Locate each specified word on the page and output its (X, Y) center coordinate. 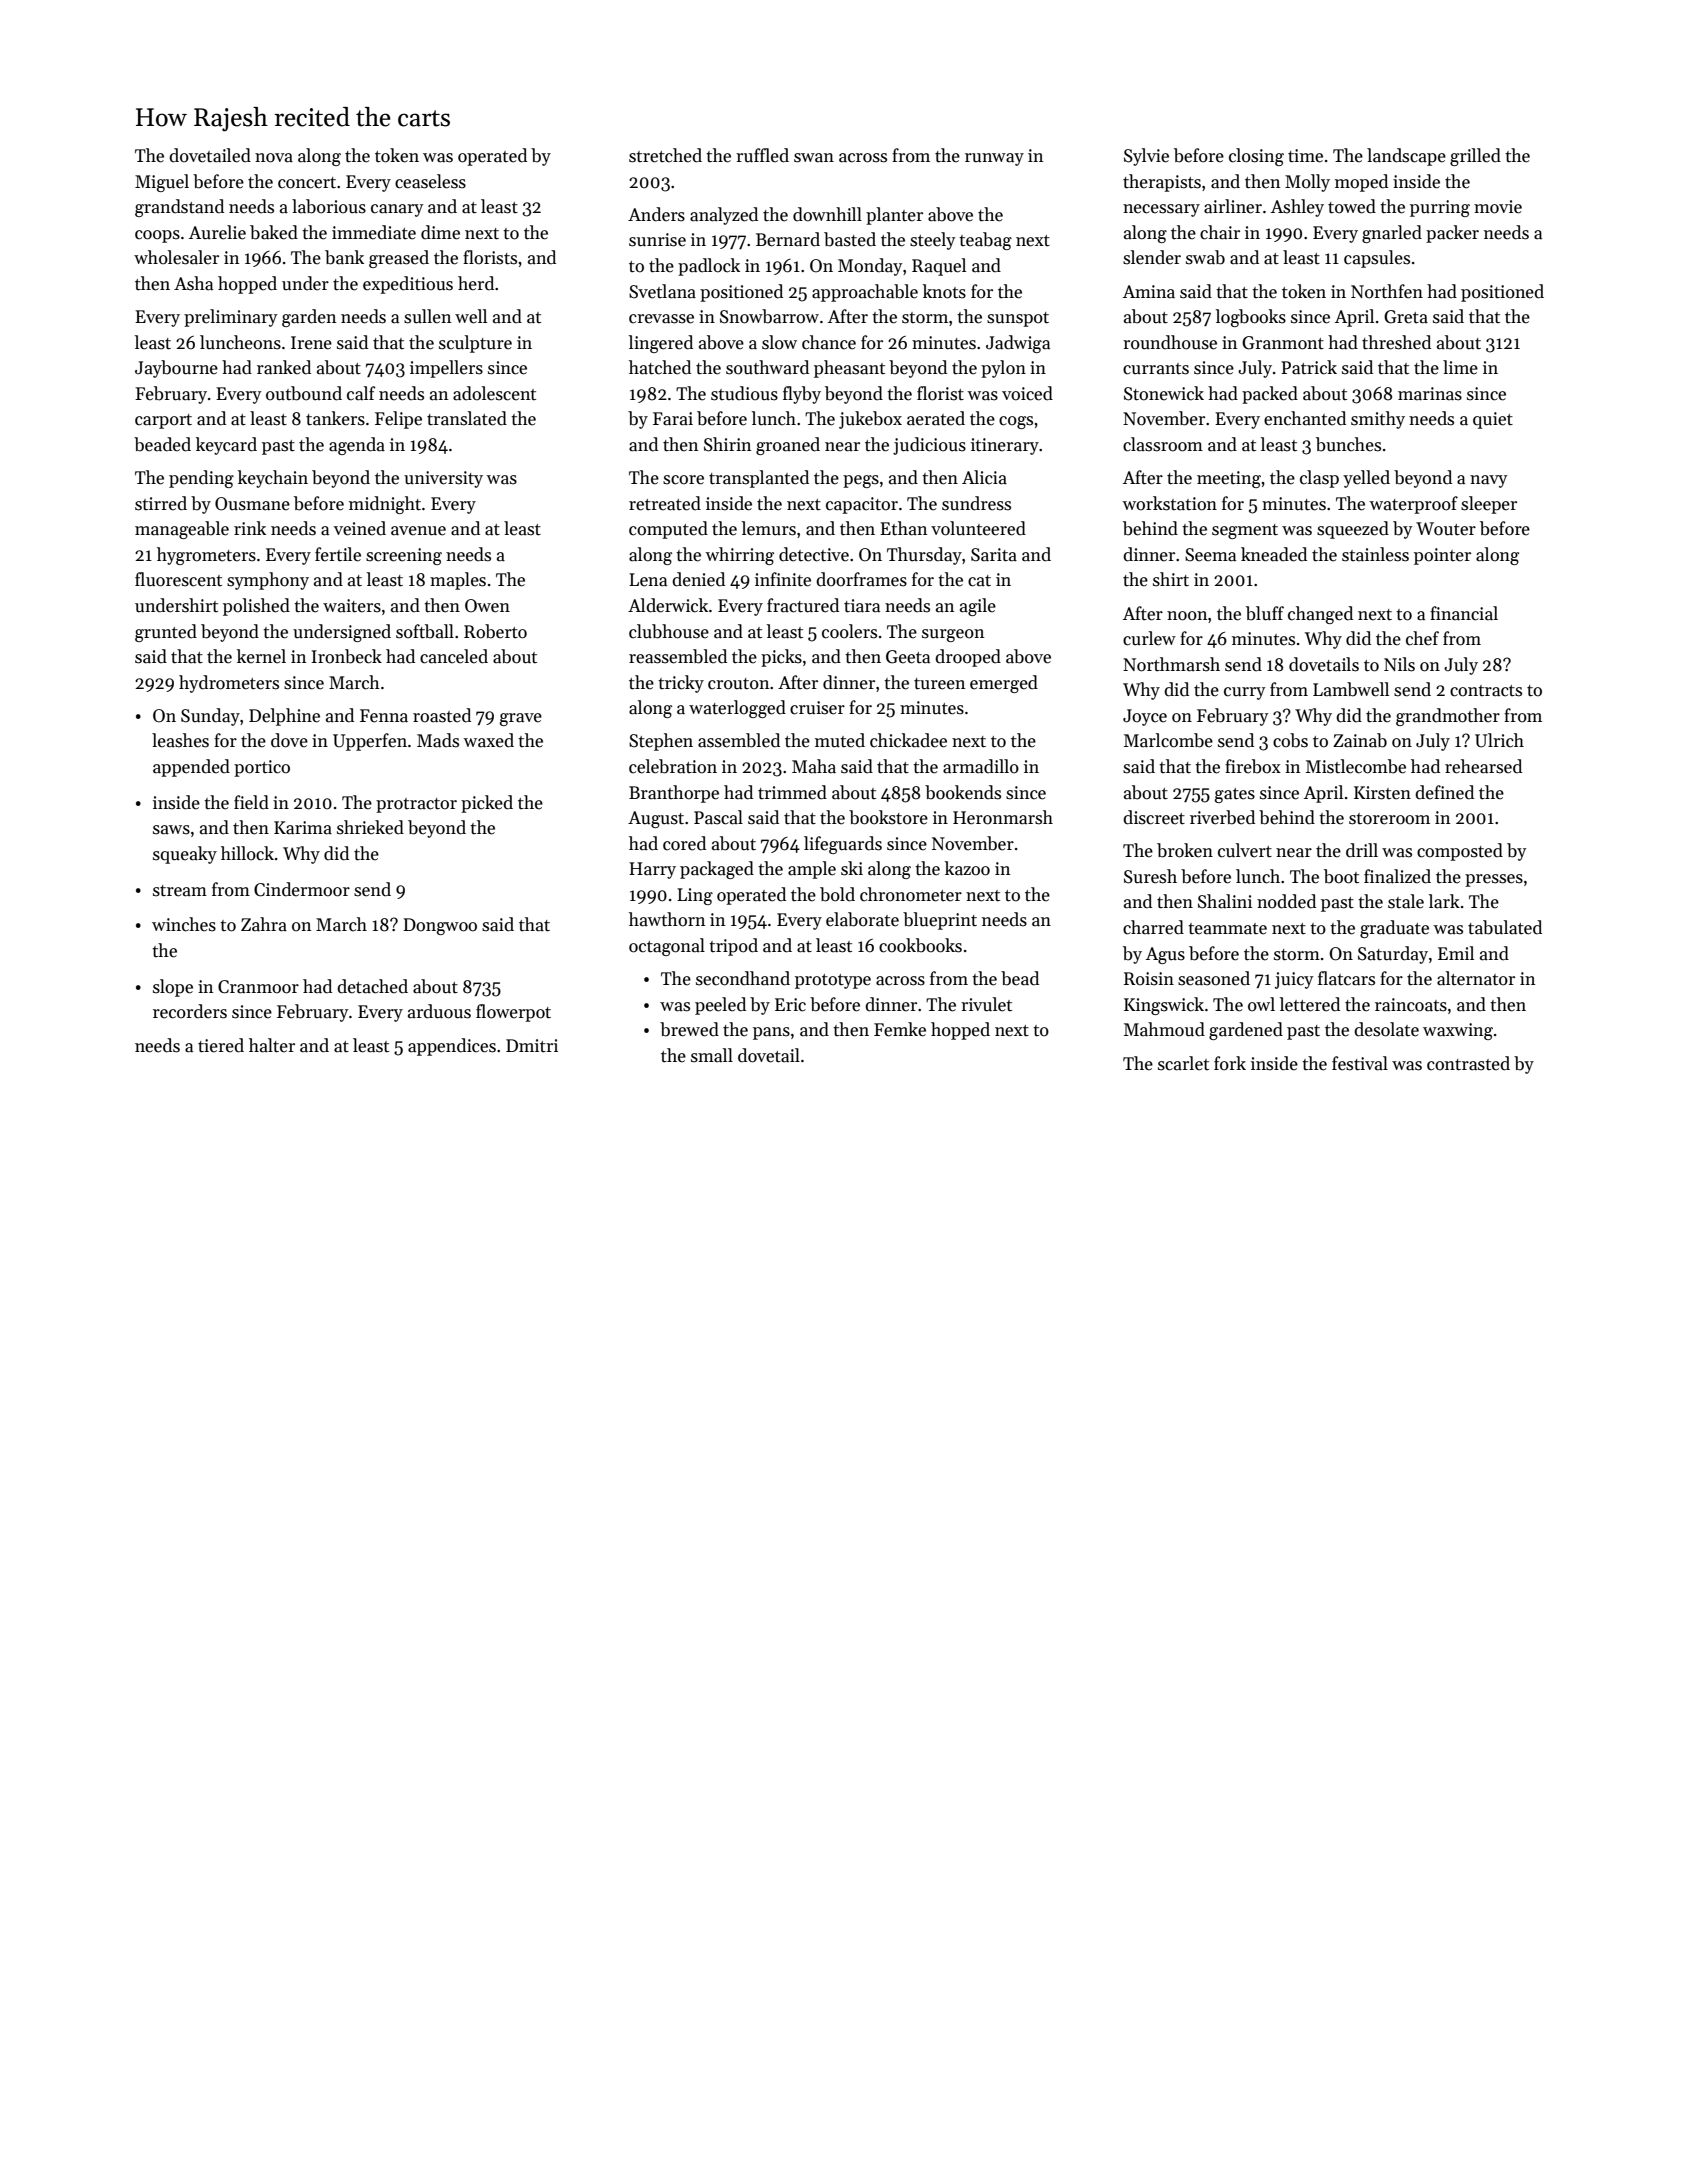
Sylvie (1146, 157)
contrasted (1468, 1063)
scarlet (1183, 1063)
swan (814, 158)
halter (272, 1045)
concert (307, 183)
